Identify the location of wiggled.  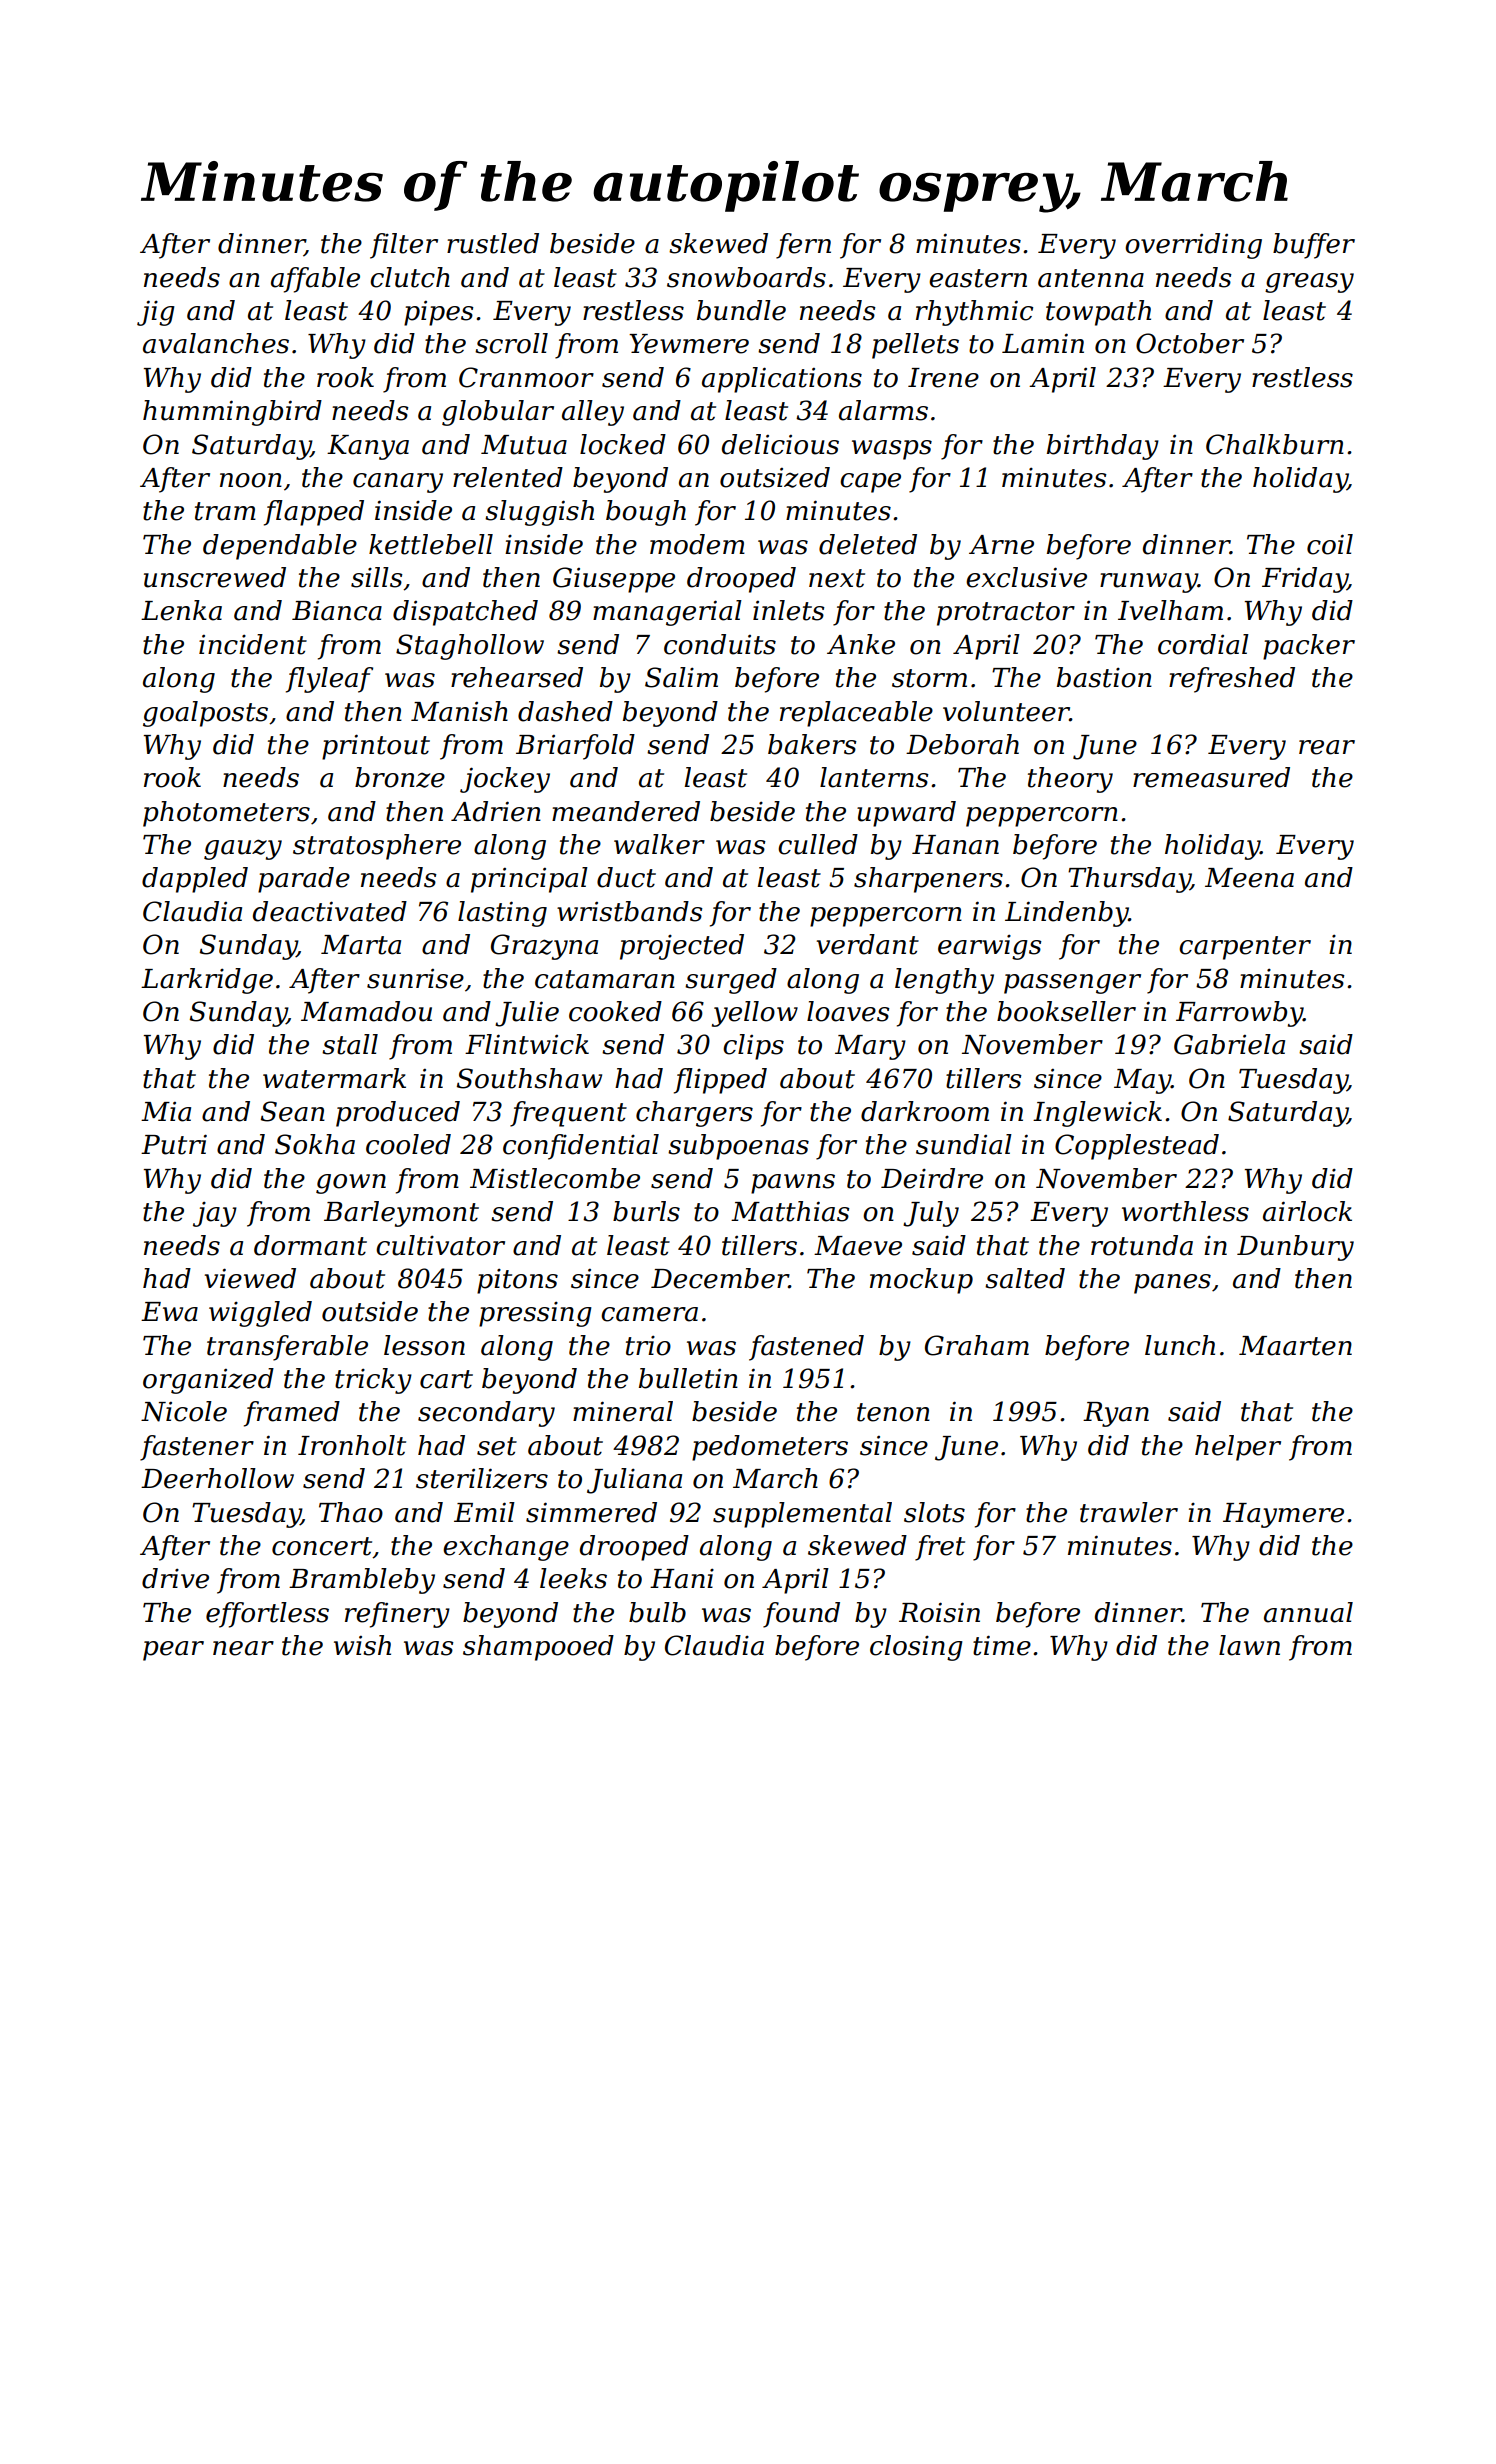
(260, 1314).
